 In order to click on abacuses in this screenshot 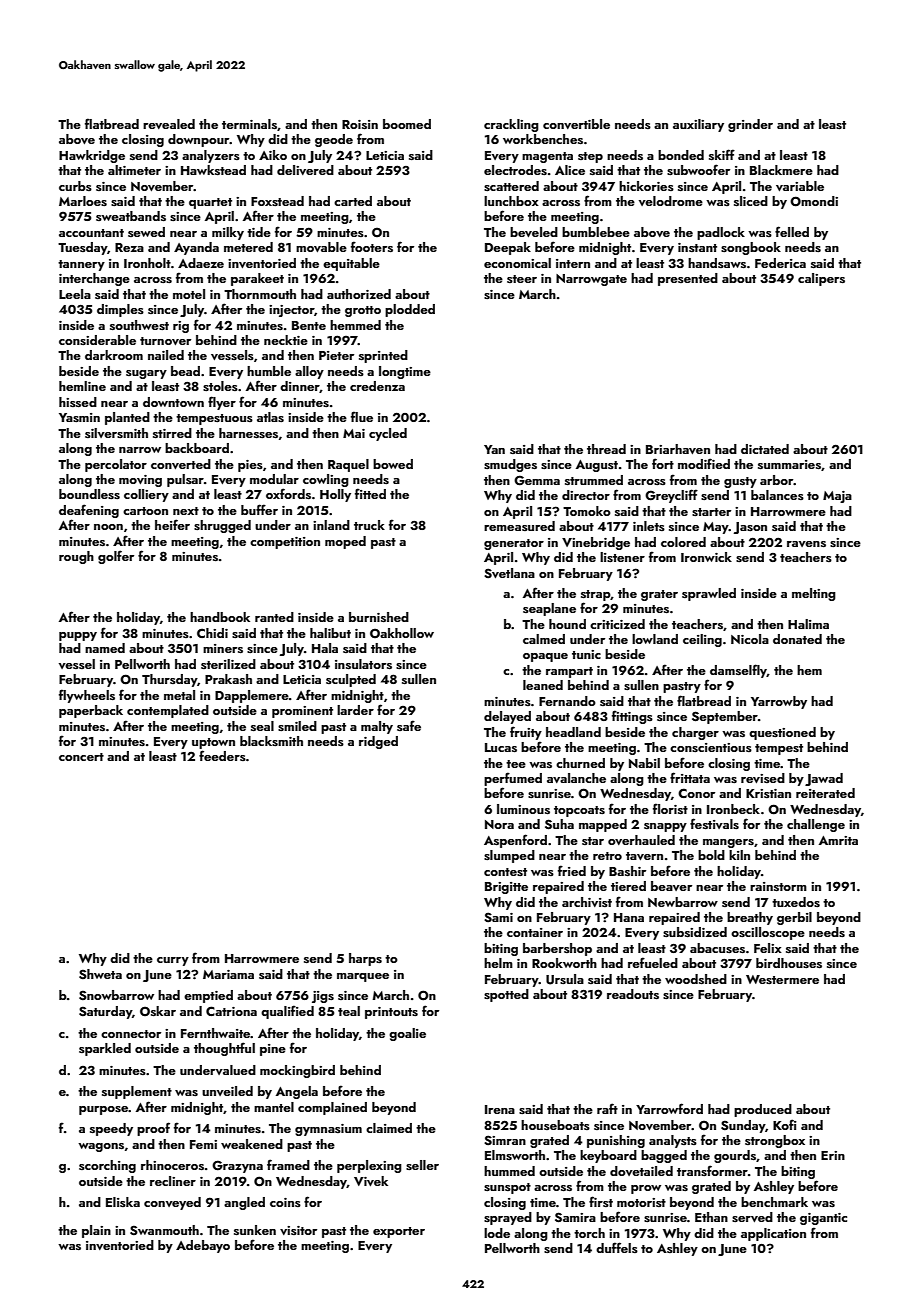, I will do `click(717, 948)`.
